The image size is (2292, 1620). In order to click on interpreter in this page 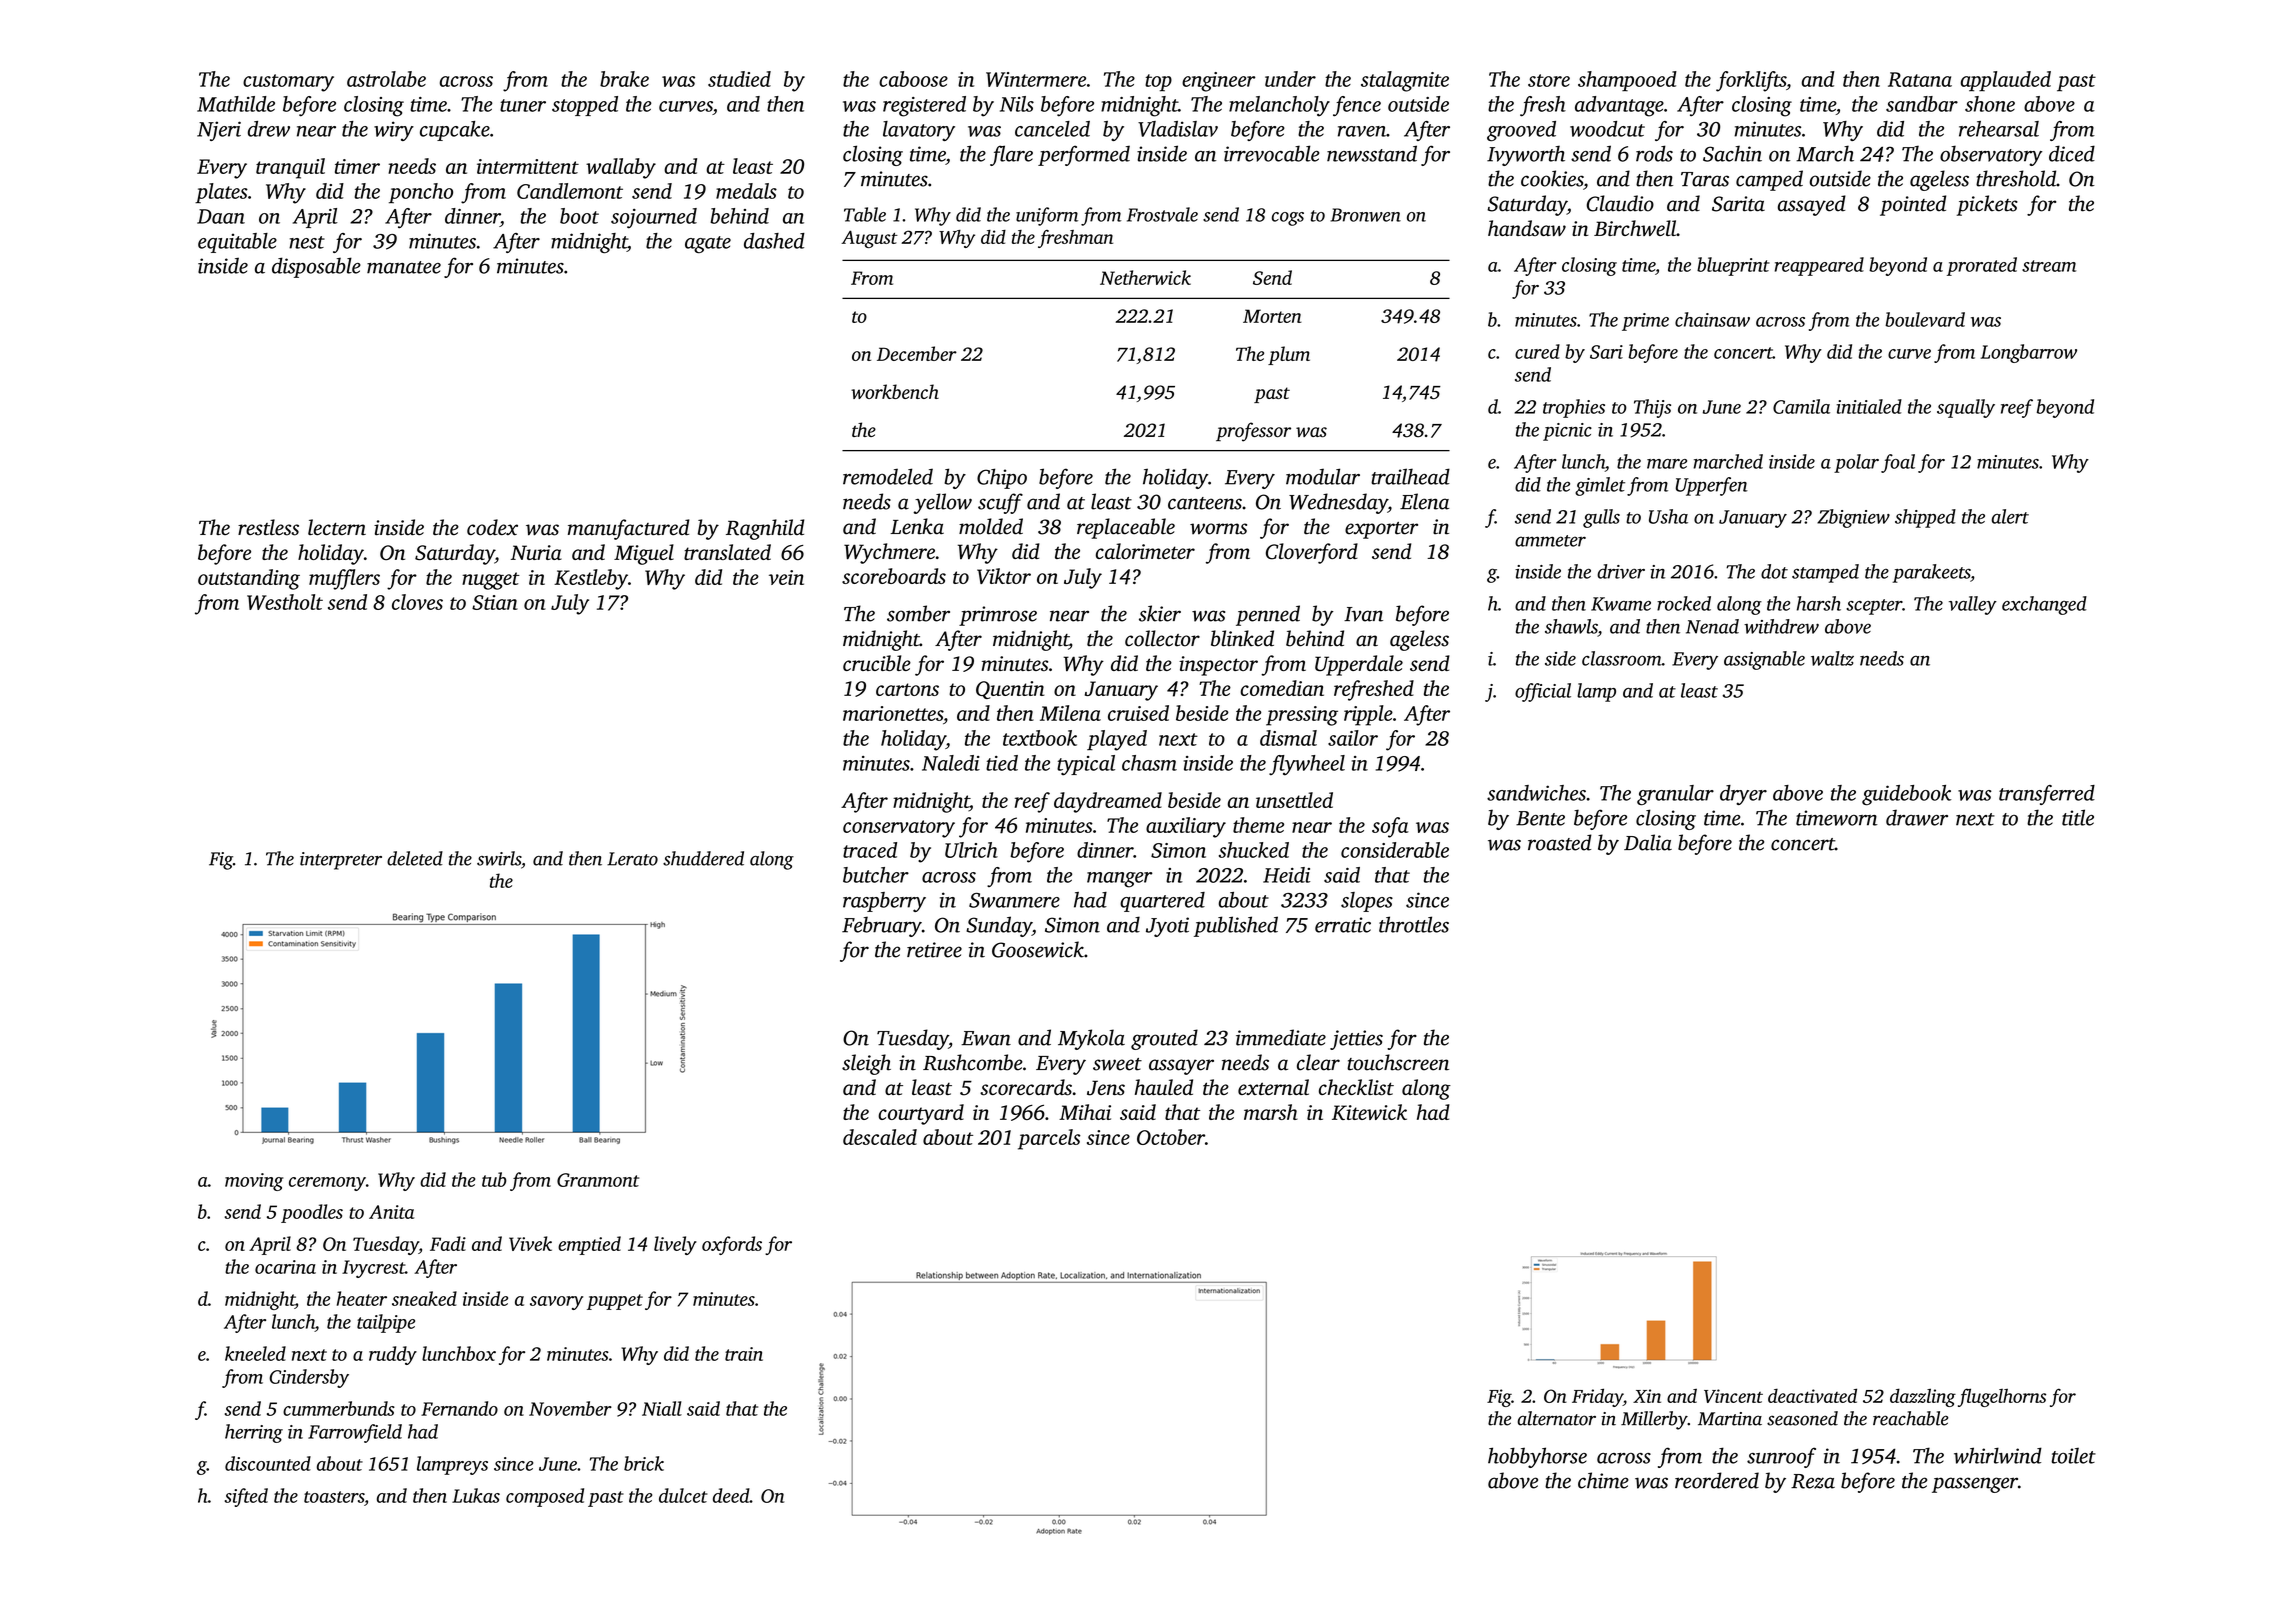, I will do `click(341, 861)`.
